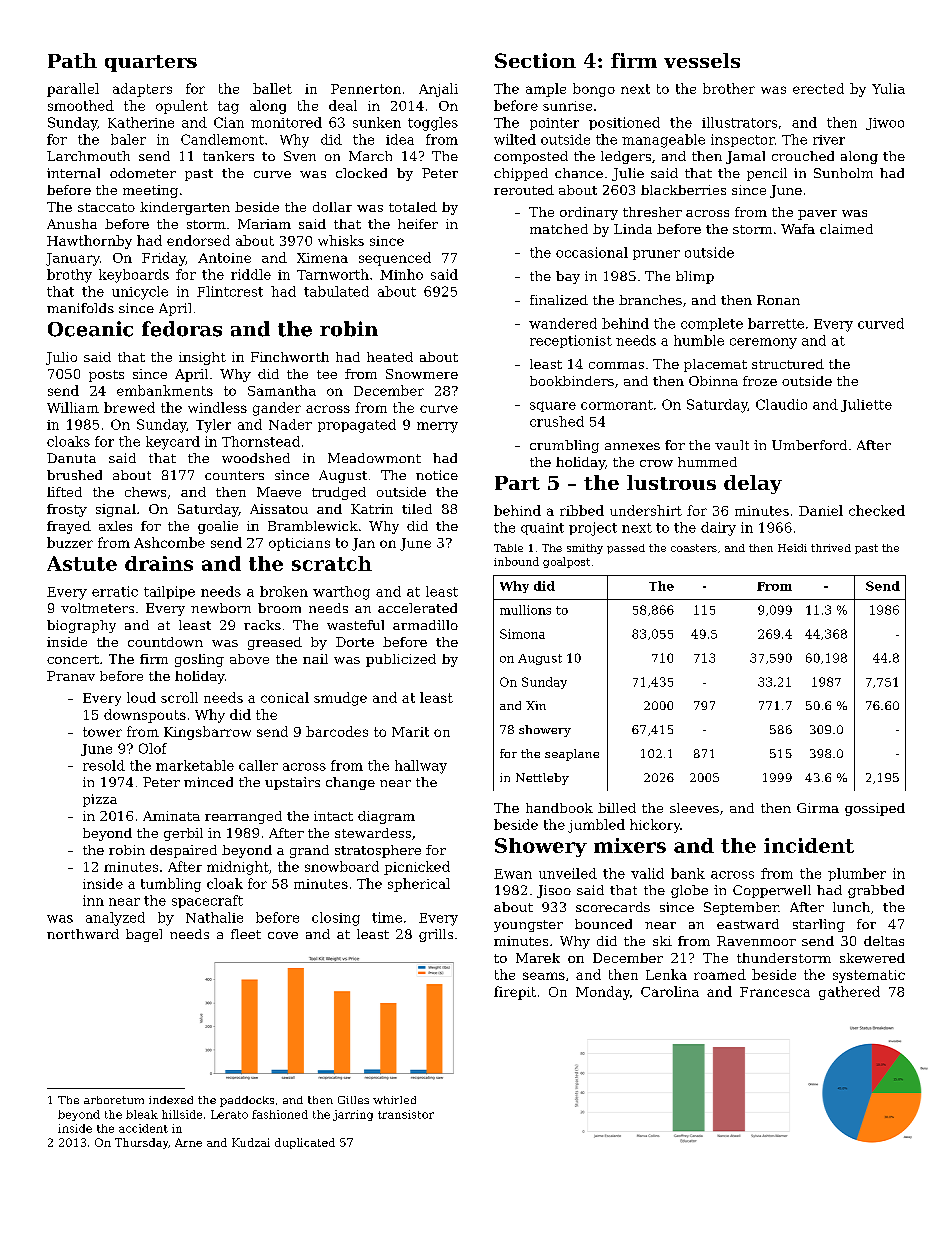 Image resolution: width=952 pixels, height=1233 pixels. What do you see at coordinates (536, 705) in the page?
I see `Xin` at bounding box center [536, 705].
